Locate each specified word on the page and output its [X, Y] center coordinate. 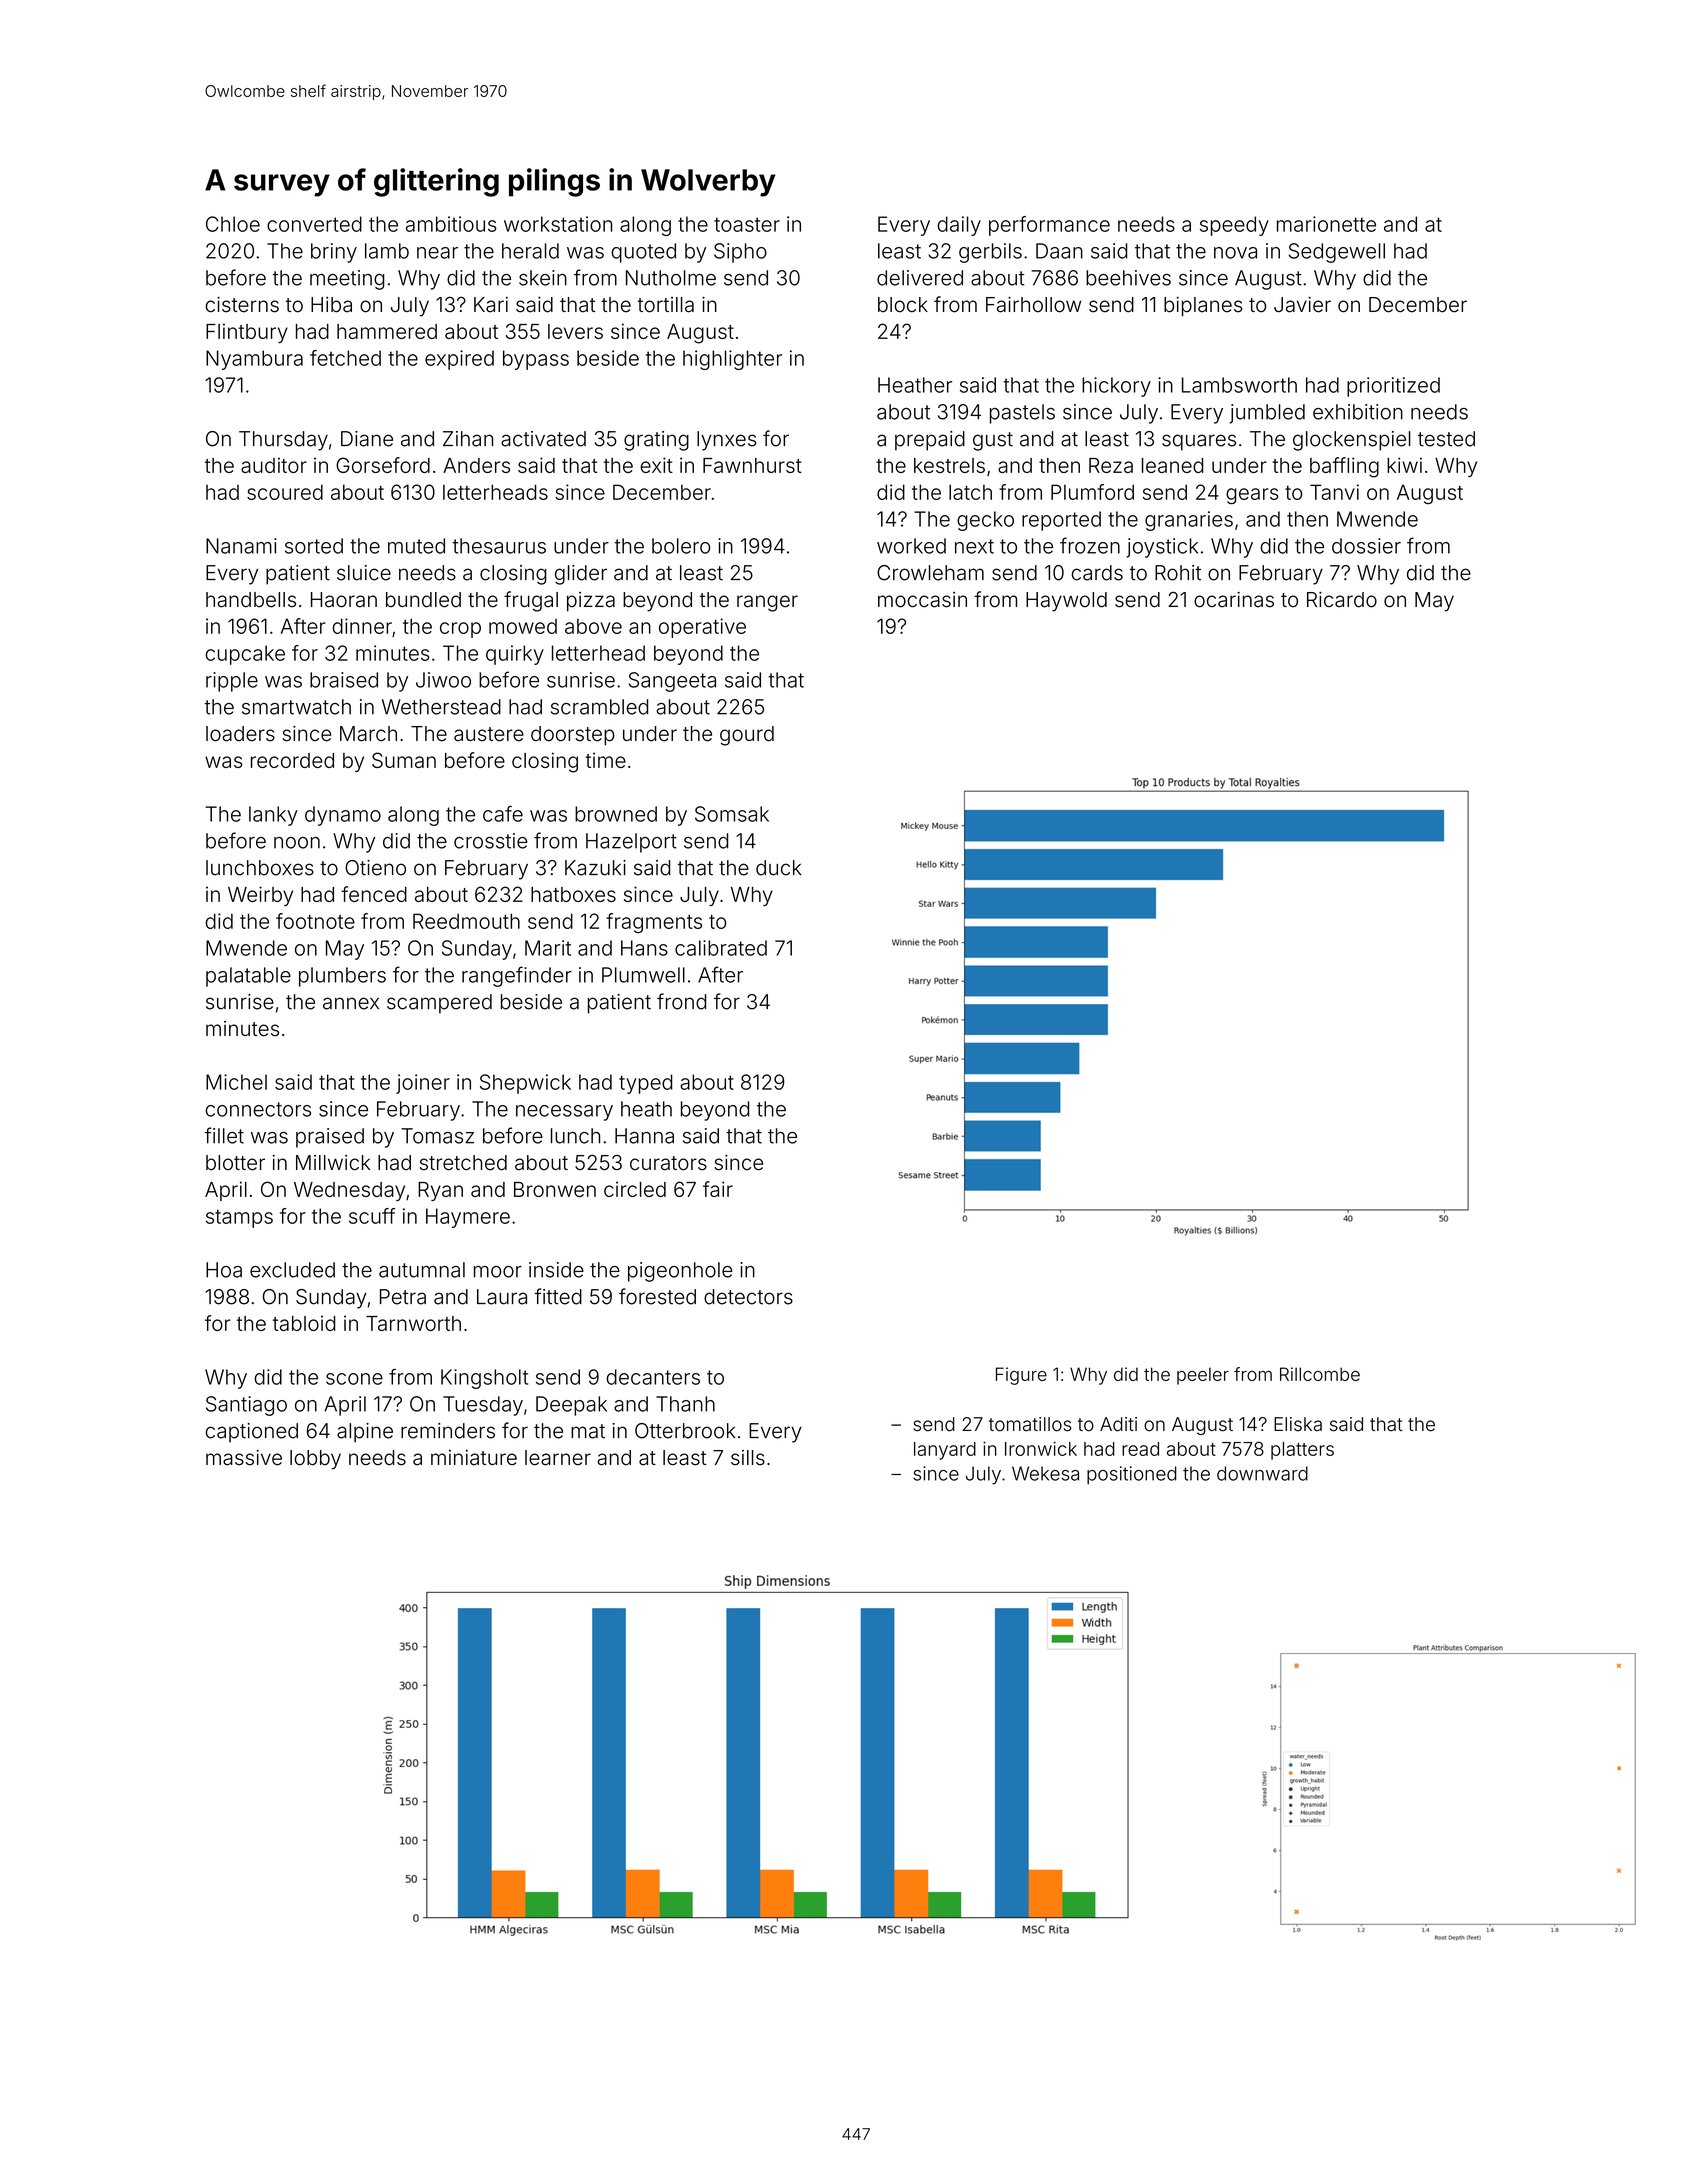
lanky [273, 816]
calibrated [721, 948]
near [437, 253]
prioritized [1393, 387]
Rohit [1178, 573]
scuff [372, 1216]
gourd [747, 736]
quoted [643, 253]
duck [779, 868]
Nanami [241, 546]
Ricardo [1342, 600]
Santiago [246, 1406]
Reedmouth [466, 921]
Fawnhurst [752, 465]
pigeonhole [680, 1272]
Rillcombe [1320, 1374]
